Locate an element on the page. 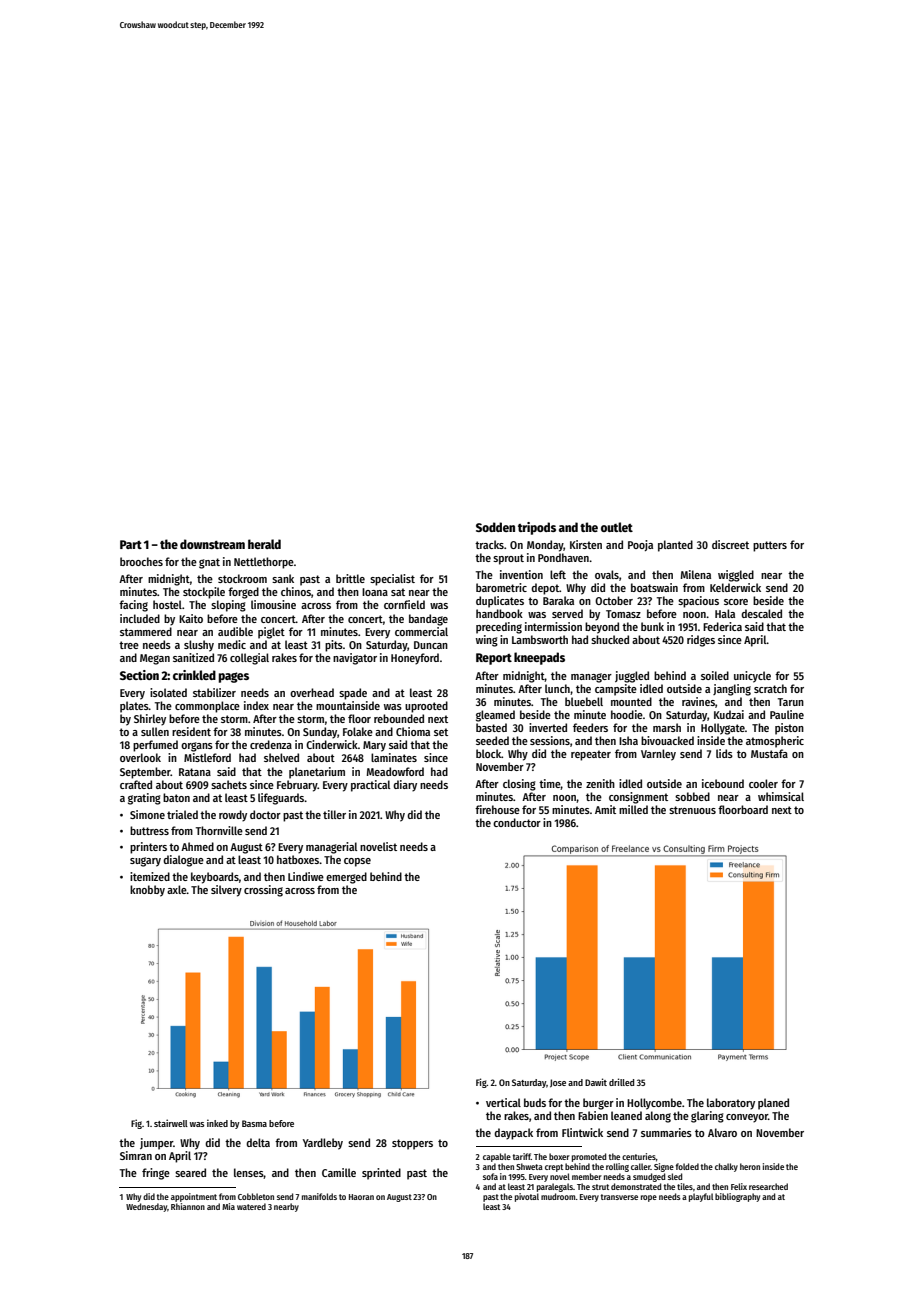 Image resolution: width=924 pixels, height=1308 pixels. spacious is located at coordinates (698, 602).
